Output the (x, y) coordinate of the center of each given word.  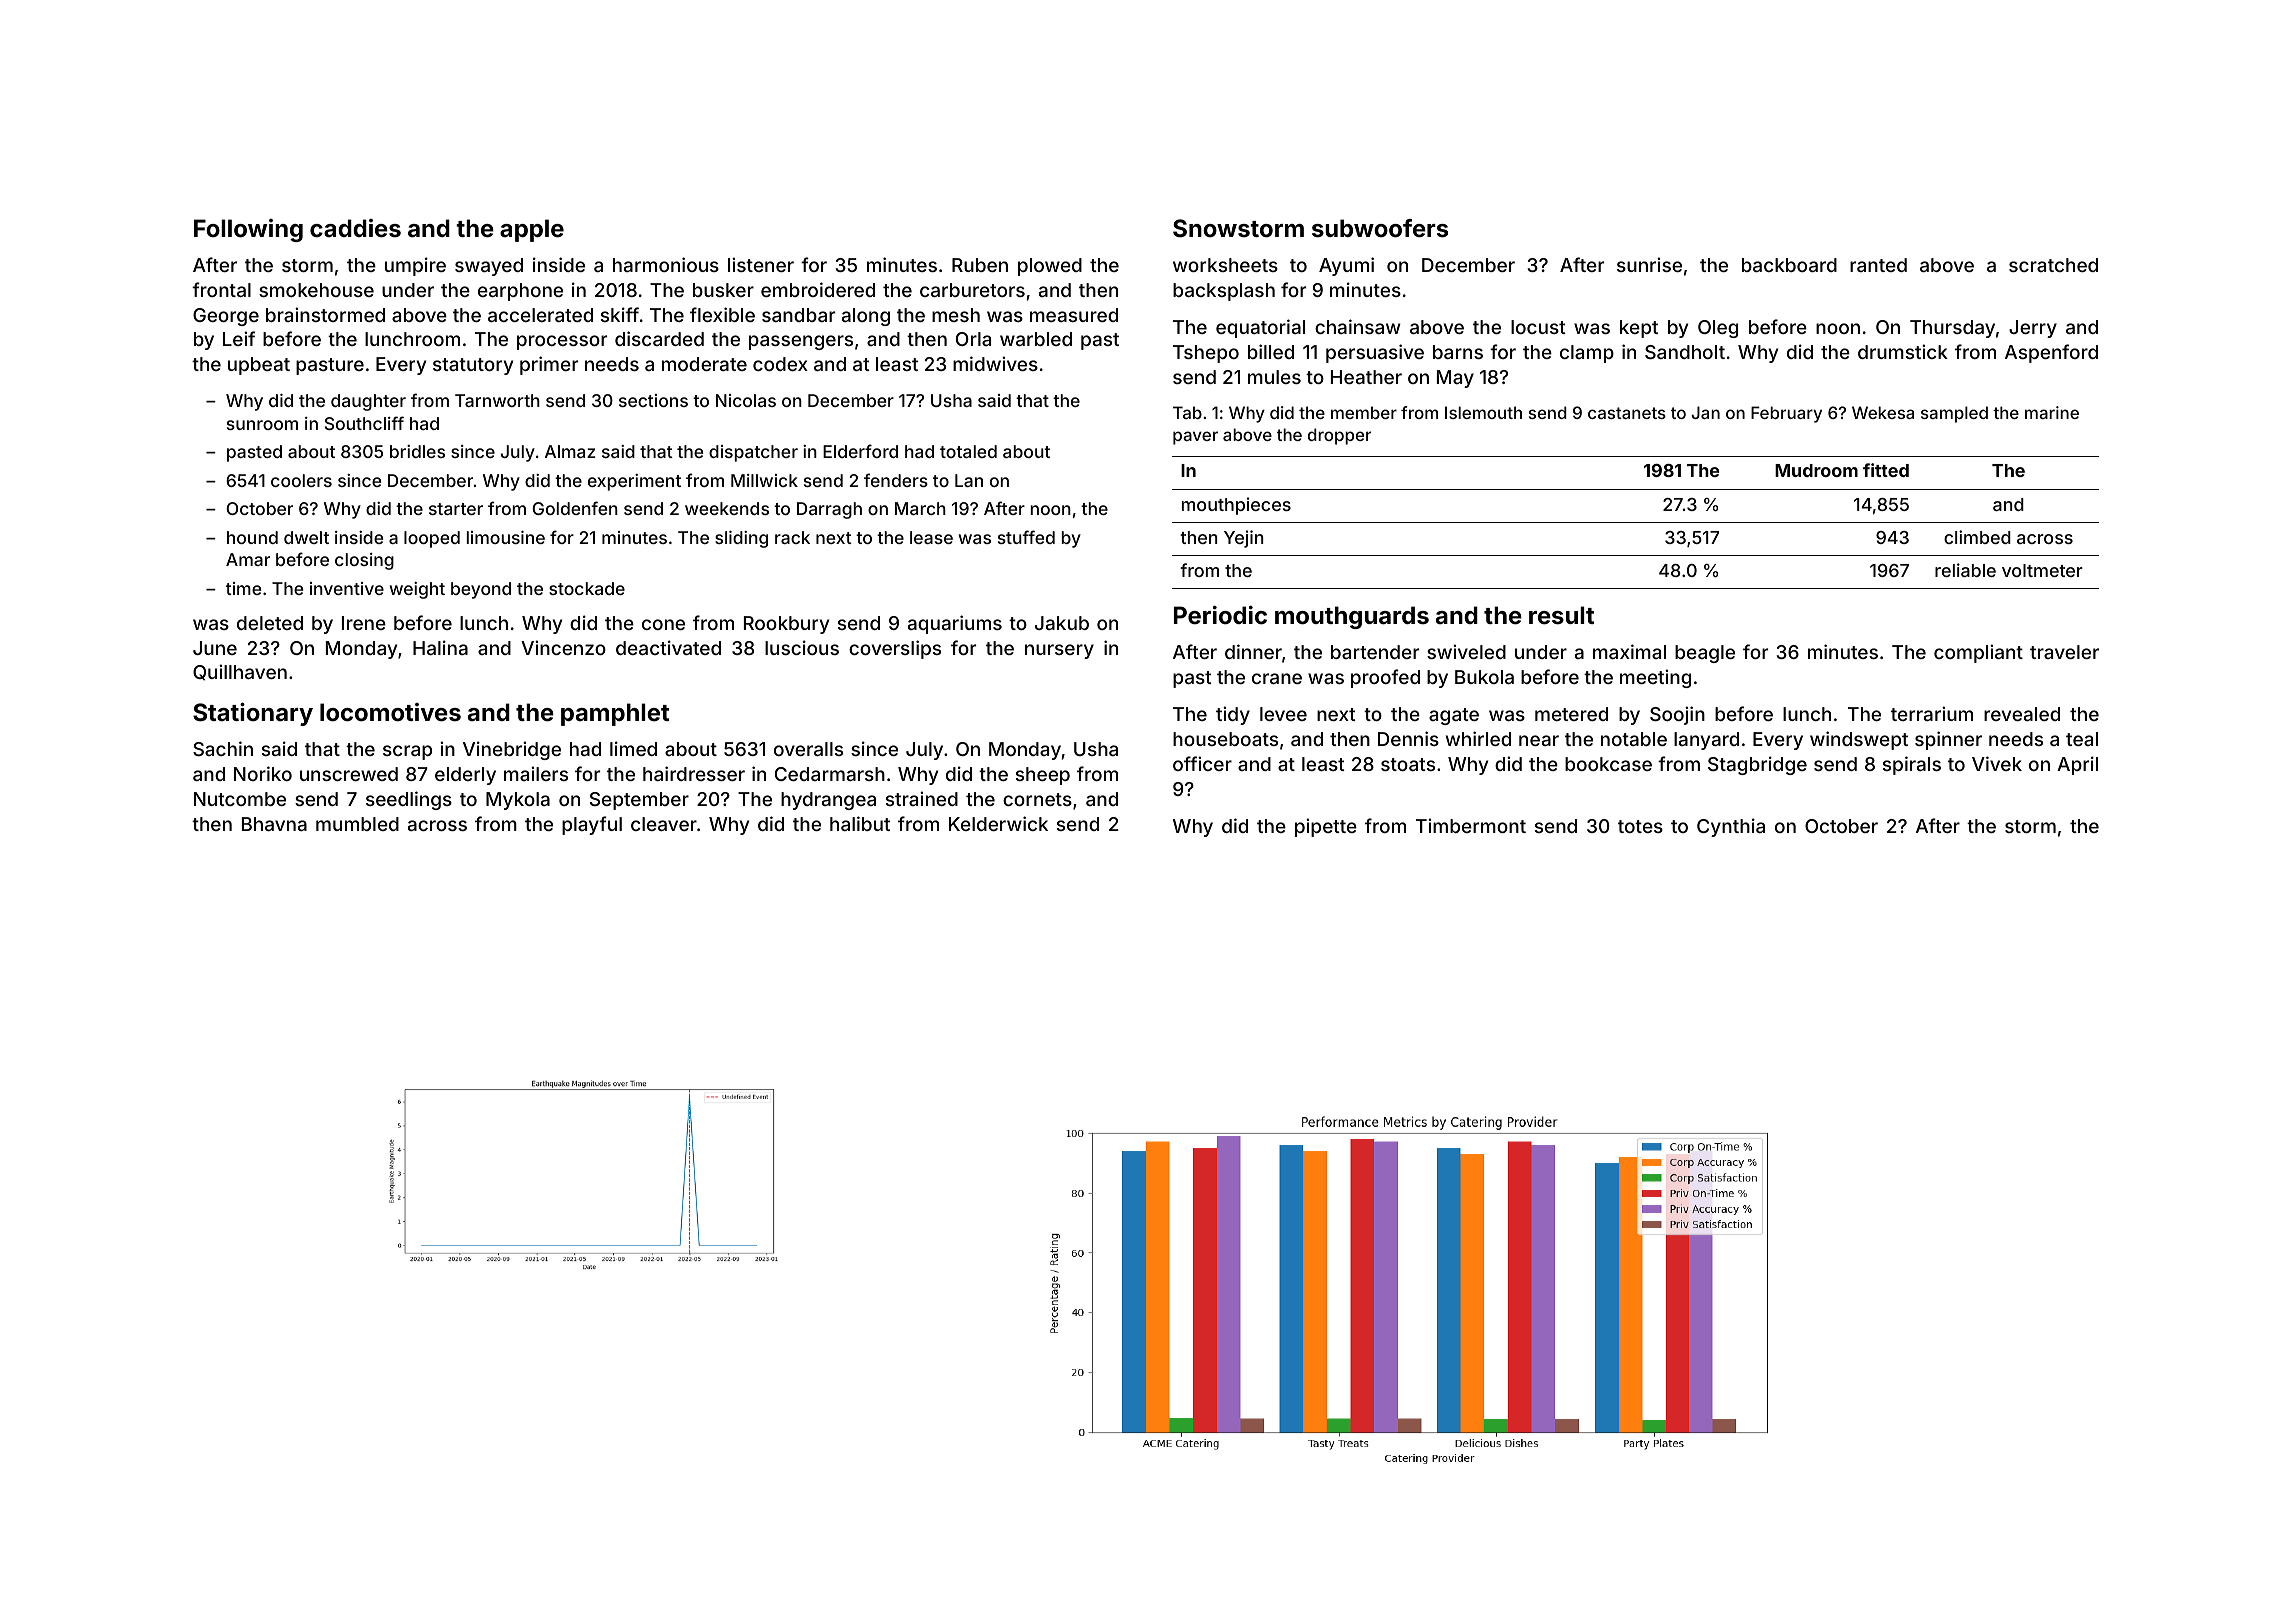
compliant (1978, 653)
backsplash (1224, 292)
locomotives (390, 712)
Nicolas (746, 400)
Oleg (1718, 329)
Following (248, 230)
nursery (1059, 651)
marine (2052, 412)
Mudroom (1816, 470)
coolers (301, 480)
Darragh (829, 510)
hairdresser (694, 773)
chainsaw (1357, 326)
